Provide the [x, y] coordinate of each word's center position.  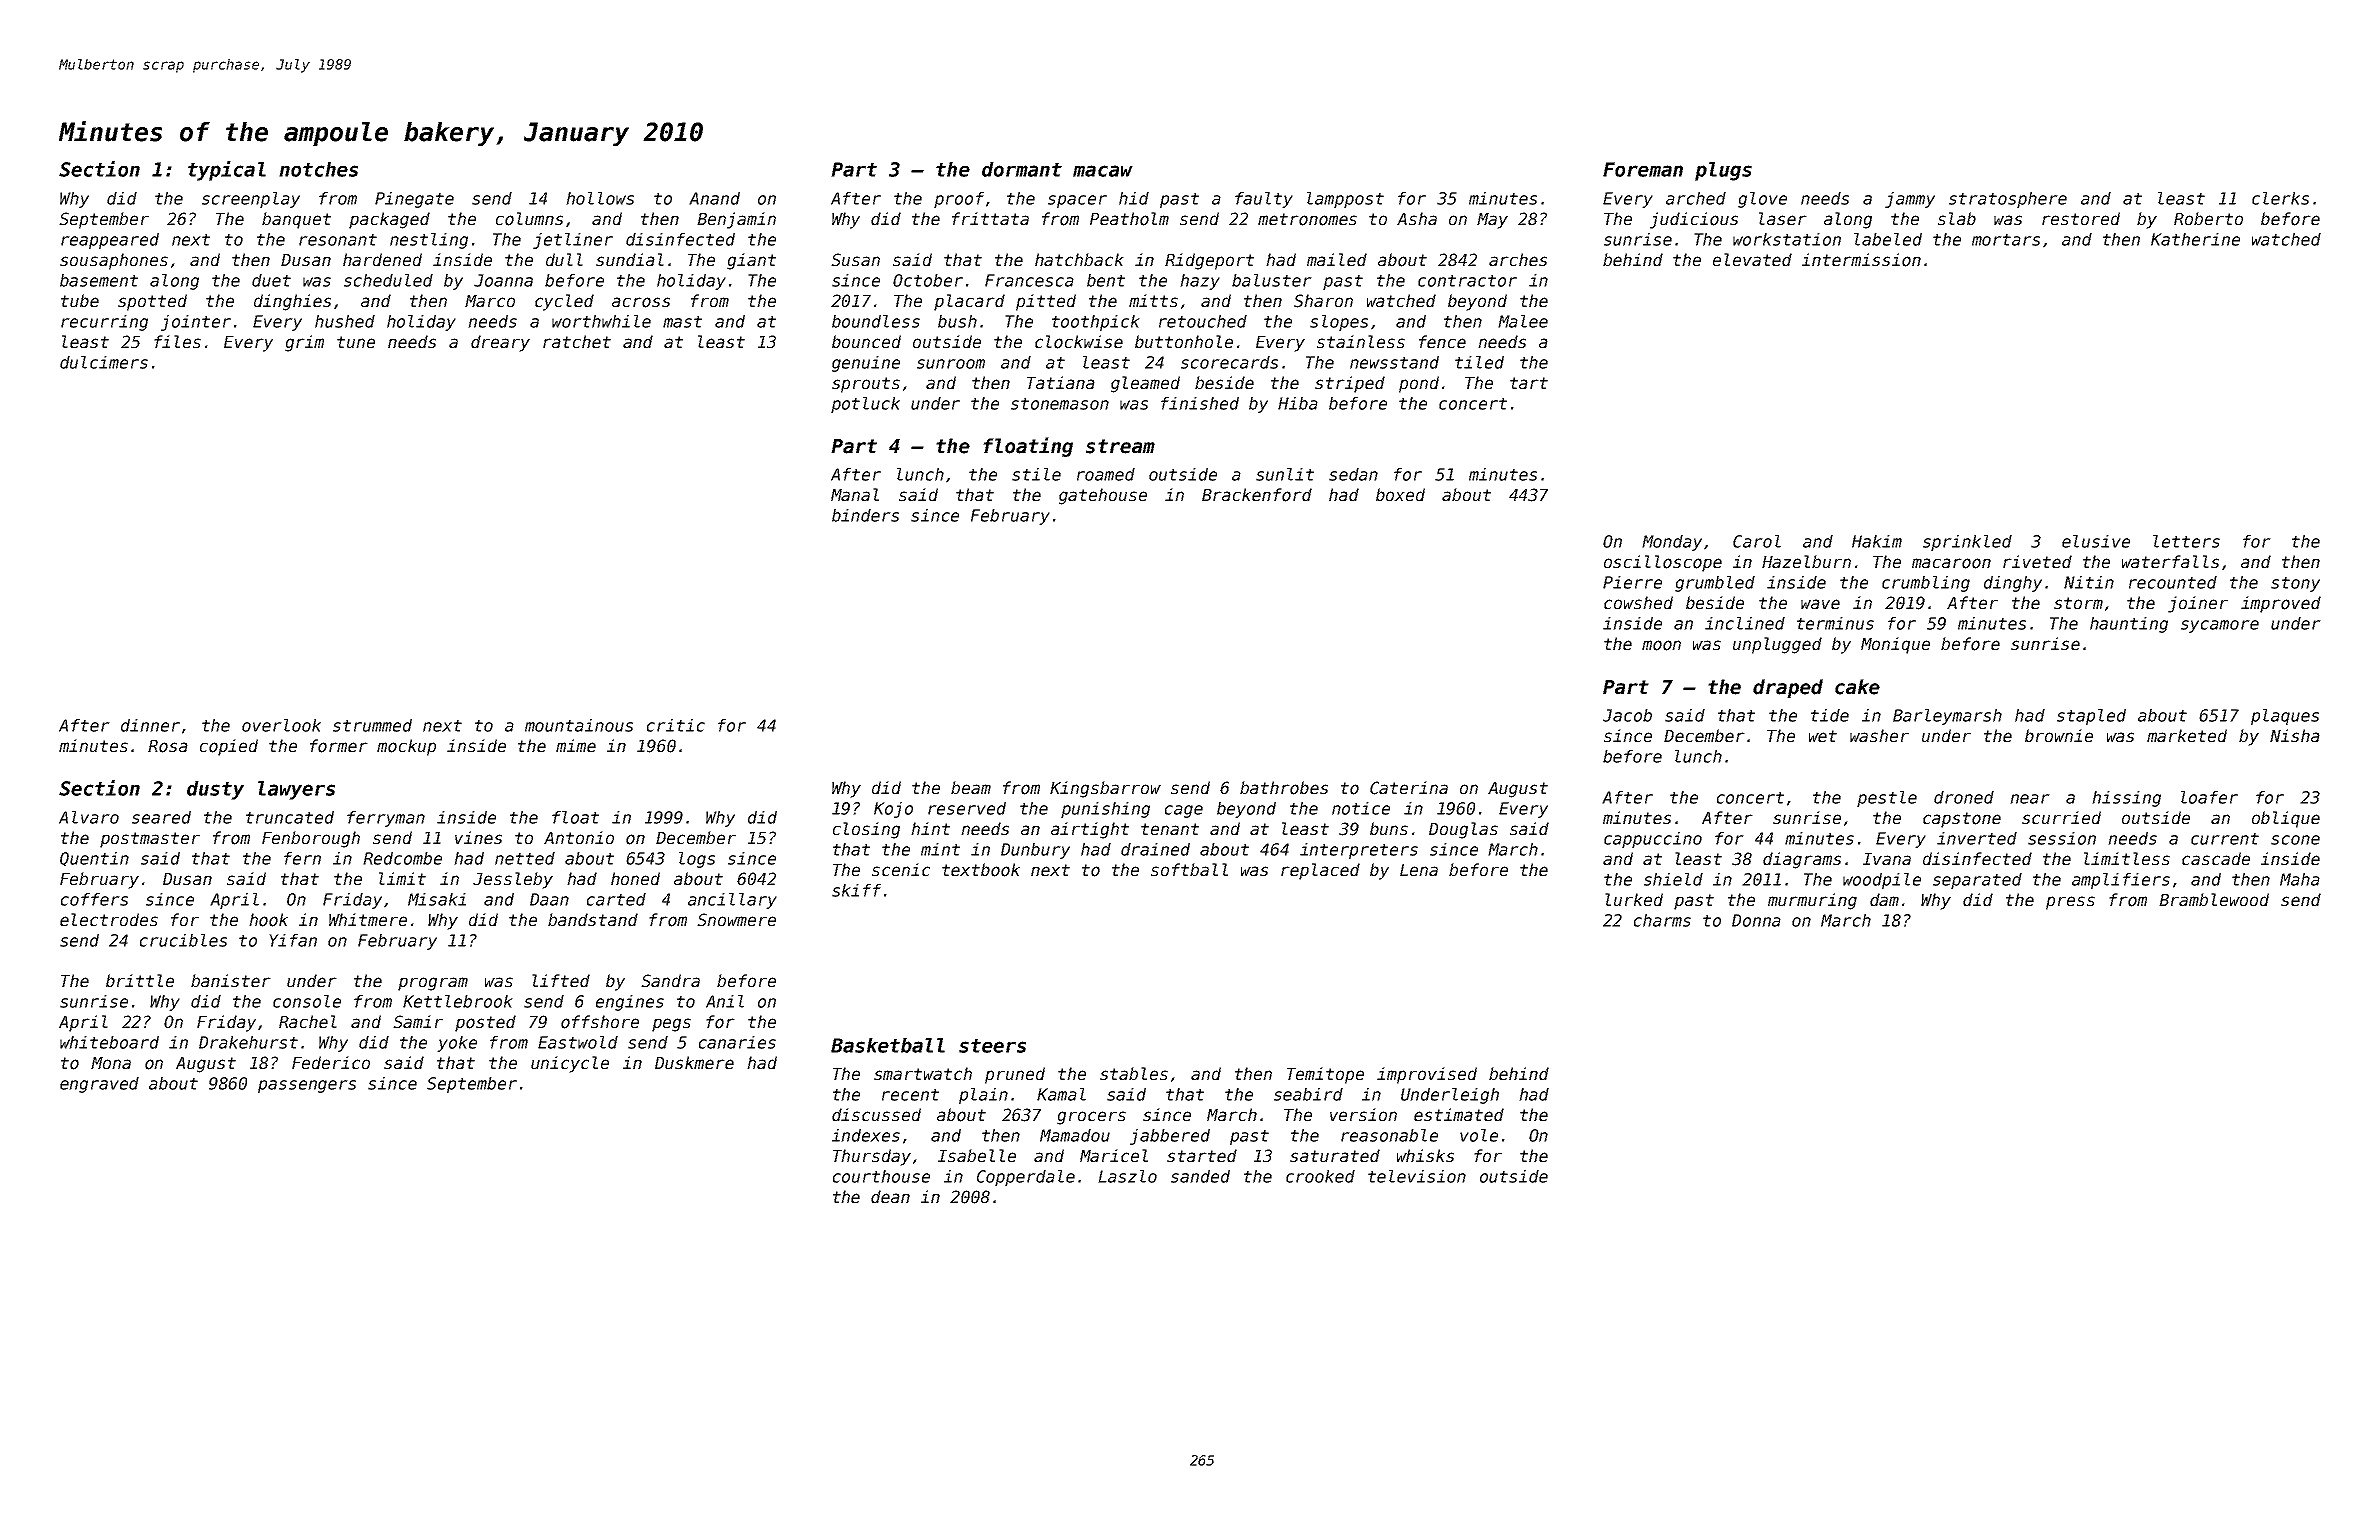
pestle [1887, 799]
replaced [1320, 871]
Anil [725, 1001]
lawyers [296, 790]
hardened [382, 260]
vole [1479, 1135]
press [2070, 903]
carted [616, 899]
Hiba [1298, 403]
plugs [1723, 171]
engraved [99, 1085]
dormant [1022, 169]
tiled [1479, 362]
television [1417, 1176]
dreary [500, 343]
